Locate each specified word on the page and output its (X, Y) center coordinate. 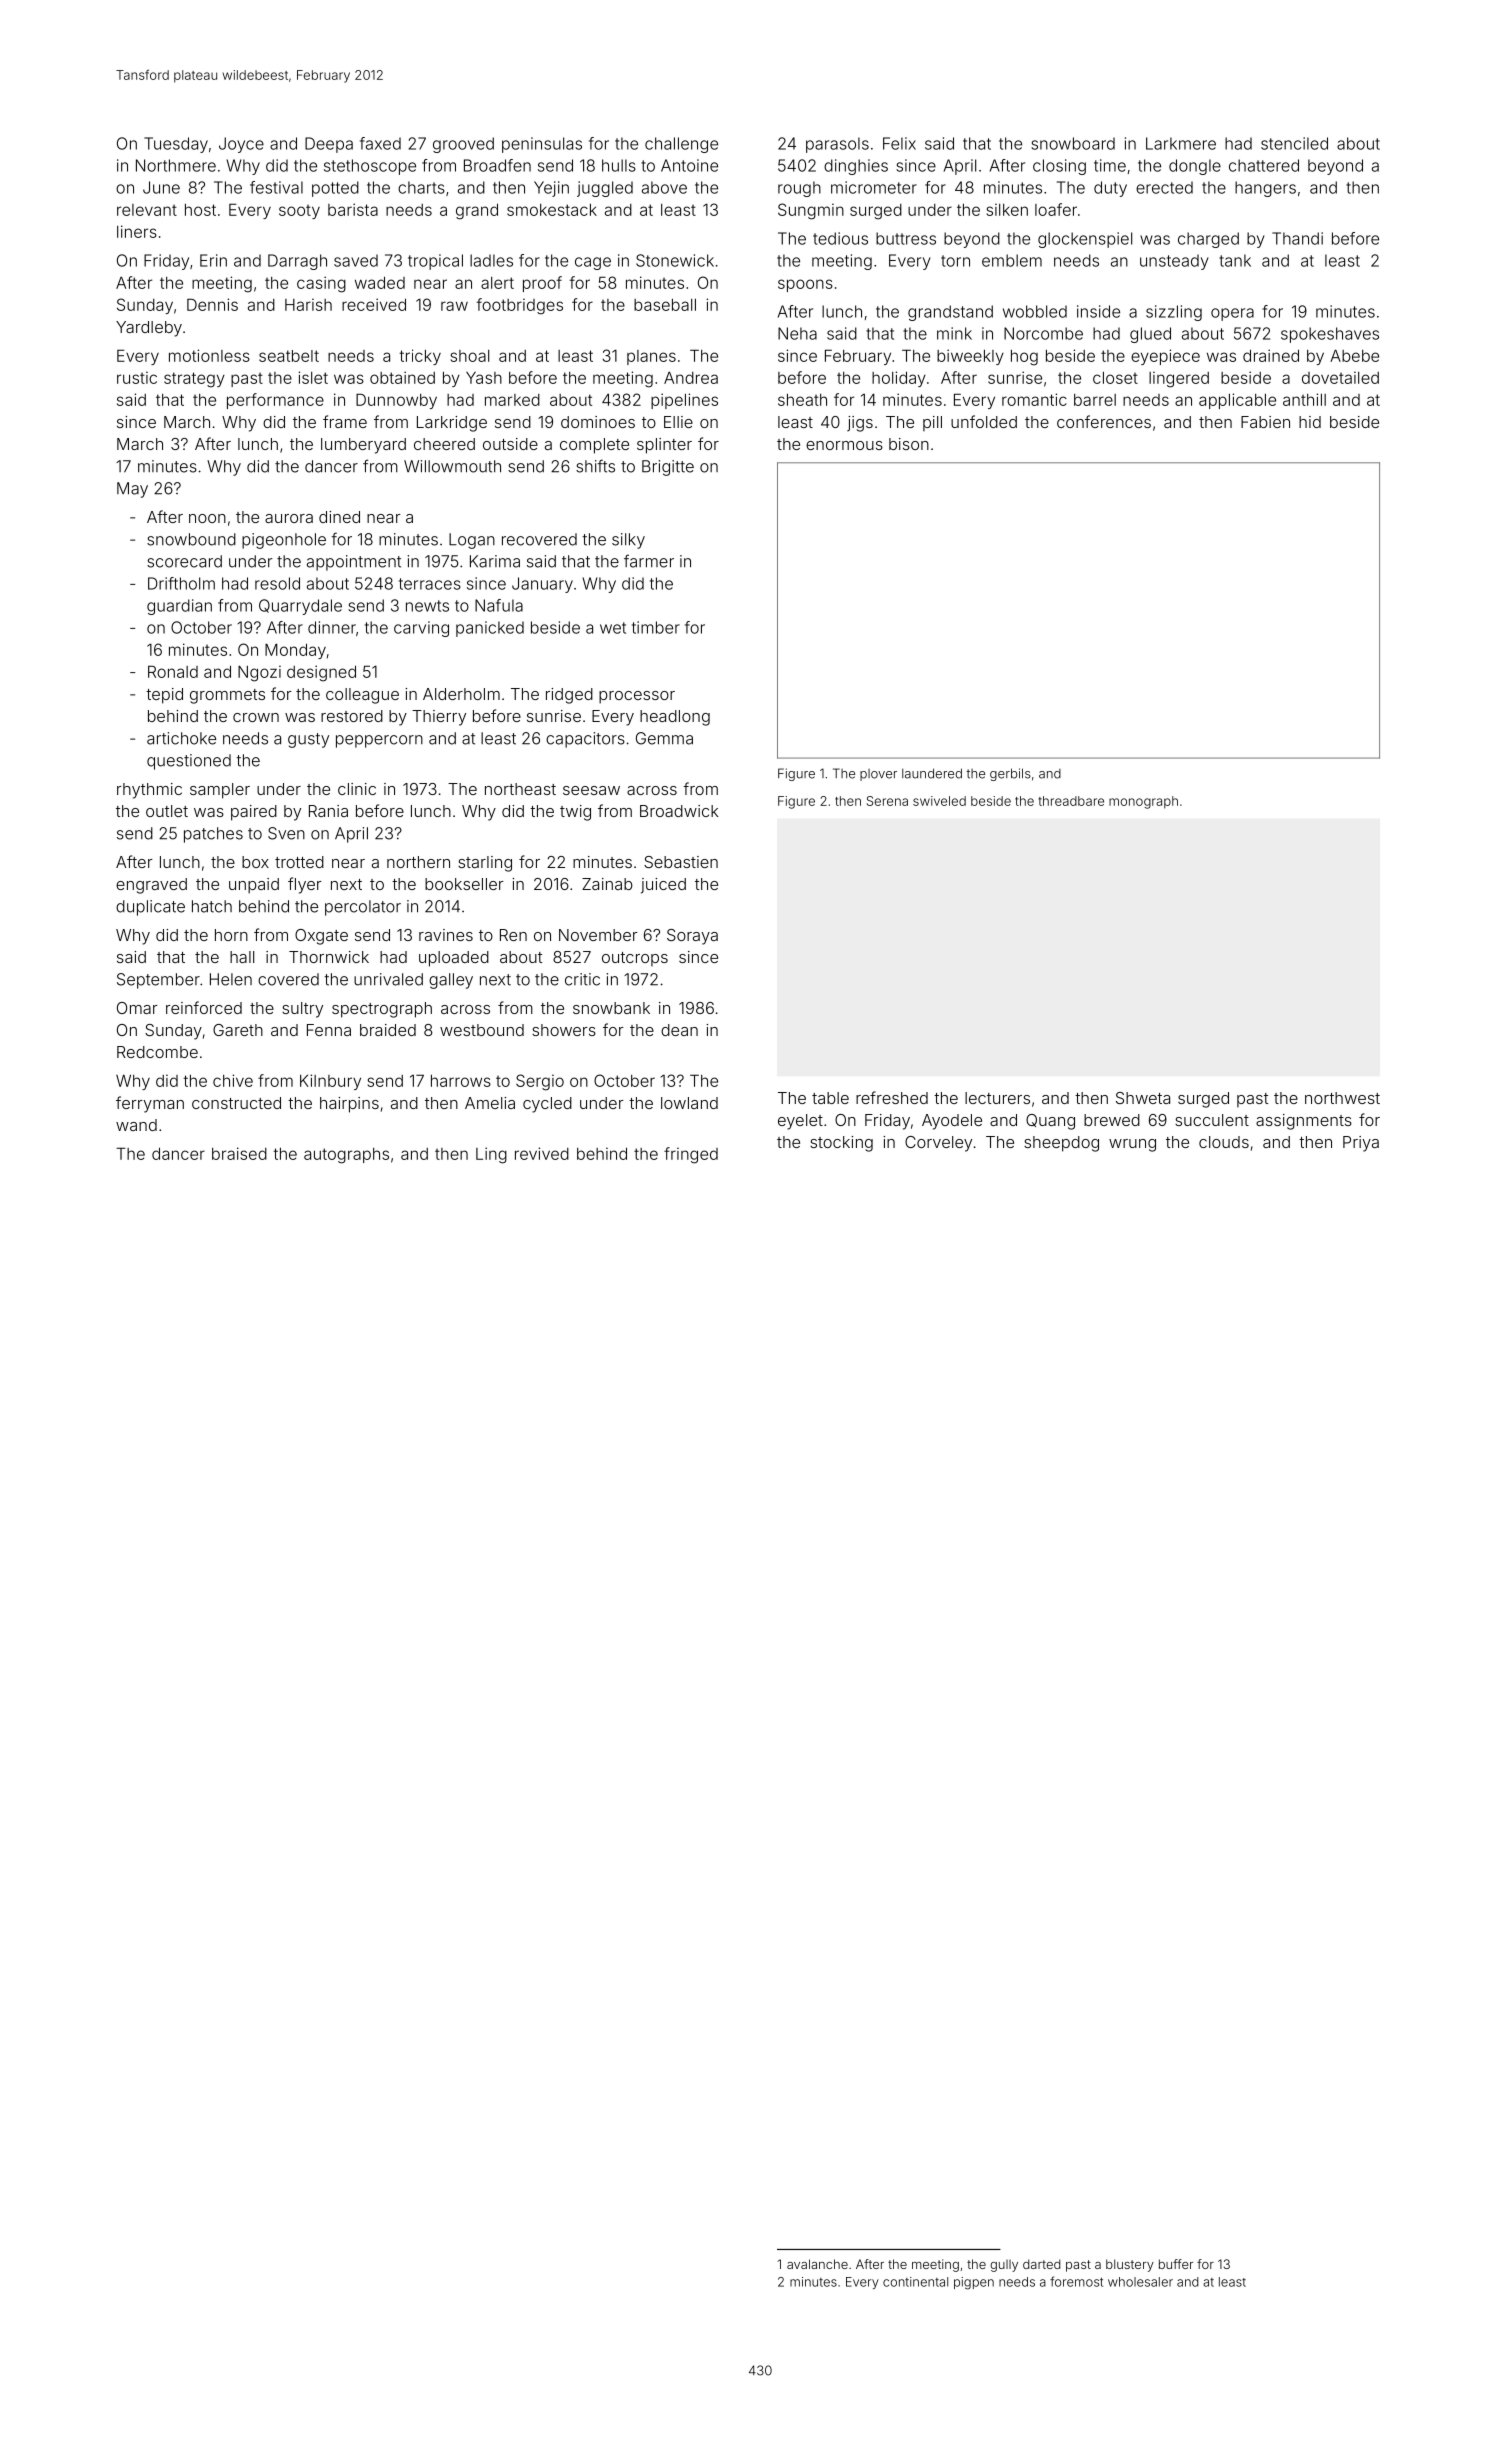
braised (239, 1153)
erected (1164, 187)
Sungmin (811, 211)
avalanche (817, 2264)
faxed (380, 143)
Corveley (938, 1144)
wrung (1132, 1145)
